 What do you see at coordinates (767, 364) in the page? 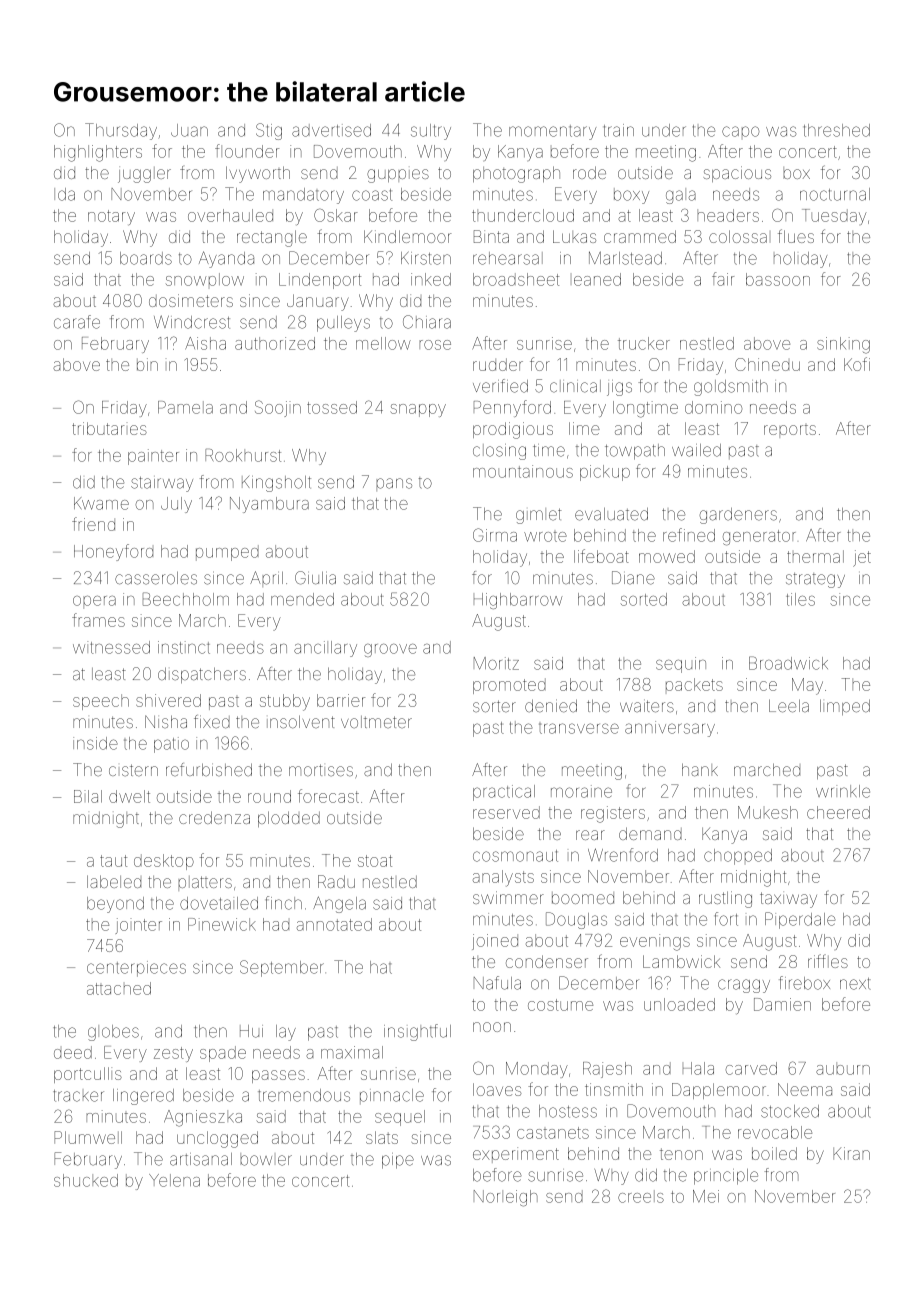
I see `Chinedu` at bounding box center [767, 364].
